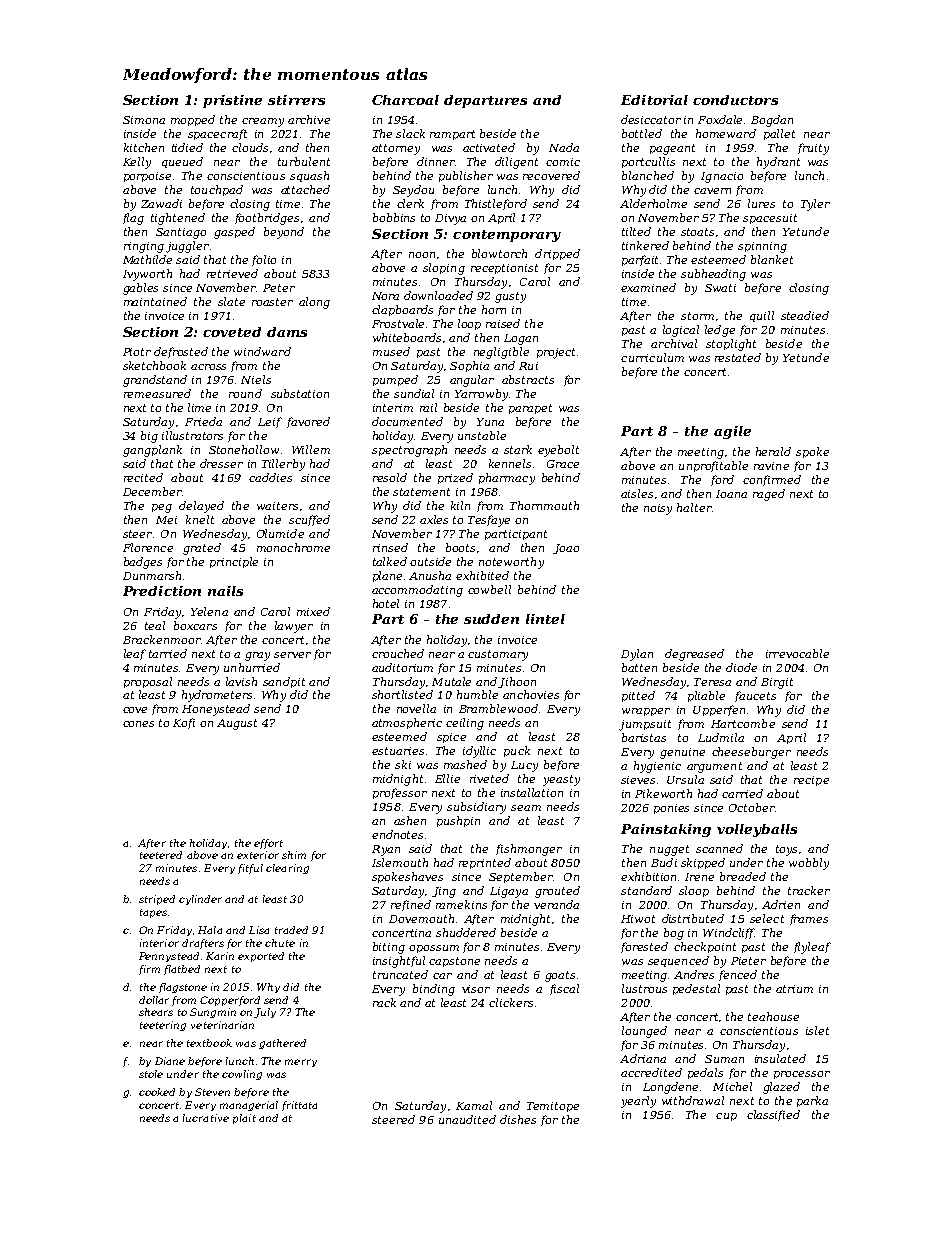 Image resolution: width=952 pixels, height=1233 pixels. I want to click on teetered, so click(161, 855).
